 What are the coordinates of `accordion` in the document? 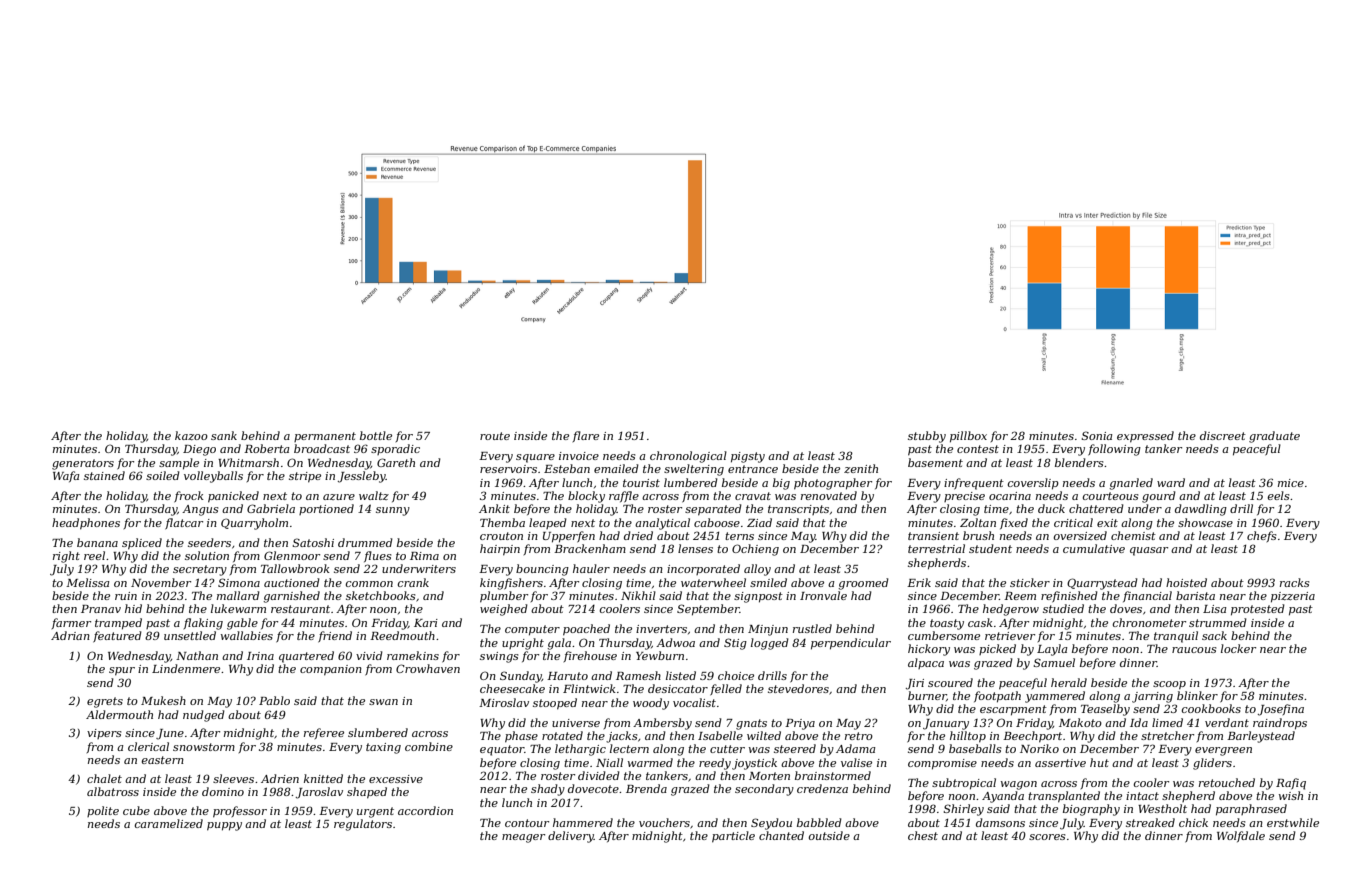 It's located at (425, 810).
